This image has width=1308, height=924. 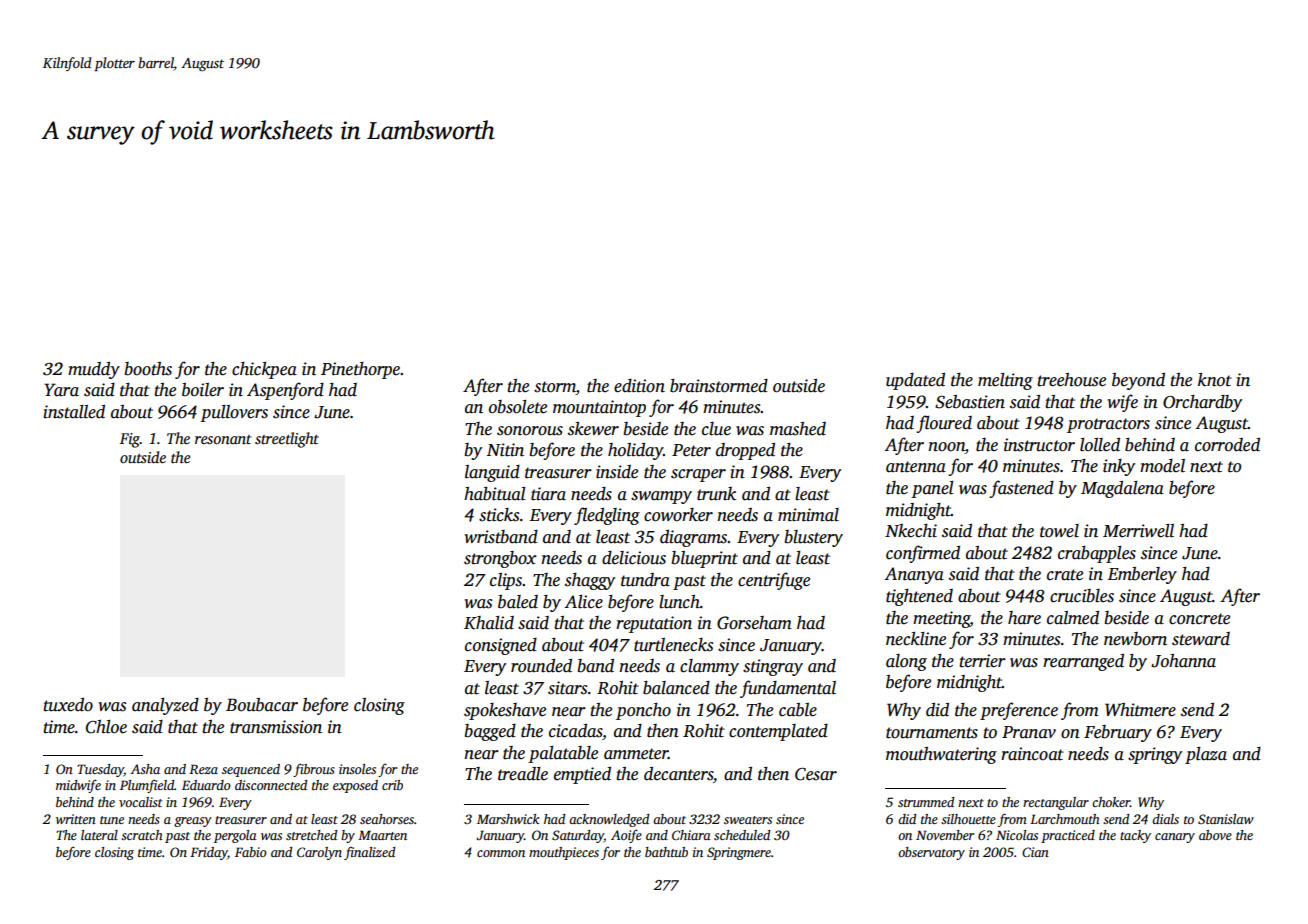 What do you see at coordinates (1206, 755) in the image?
I see `plaza` at bounding box center [1206, 755].
